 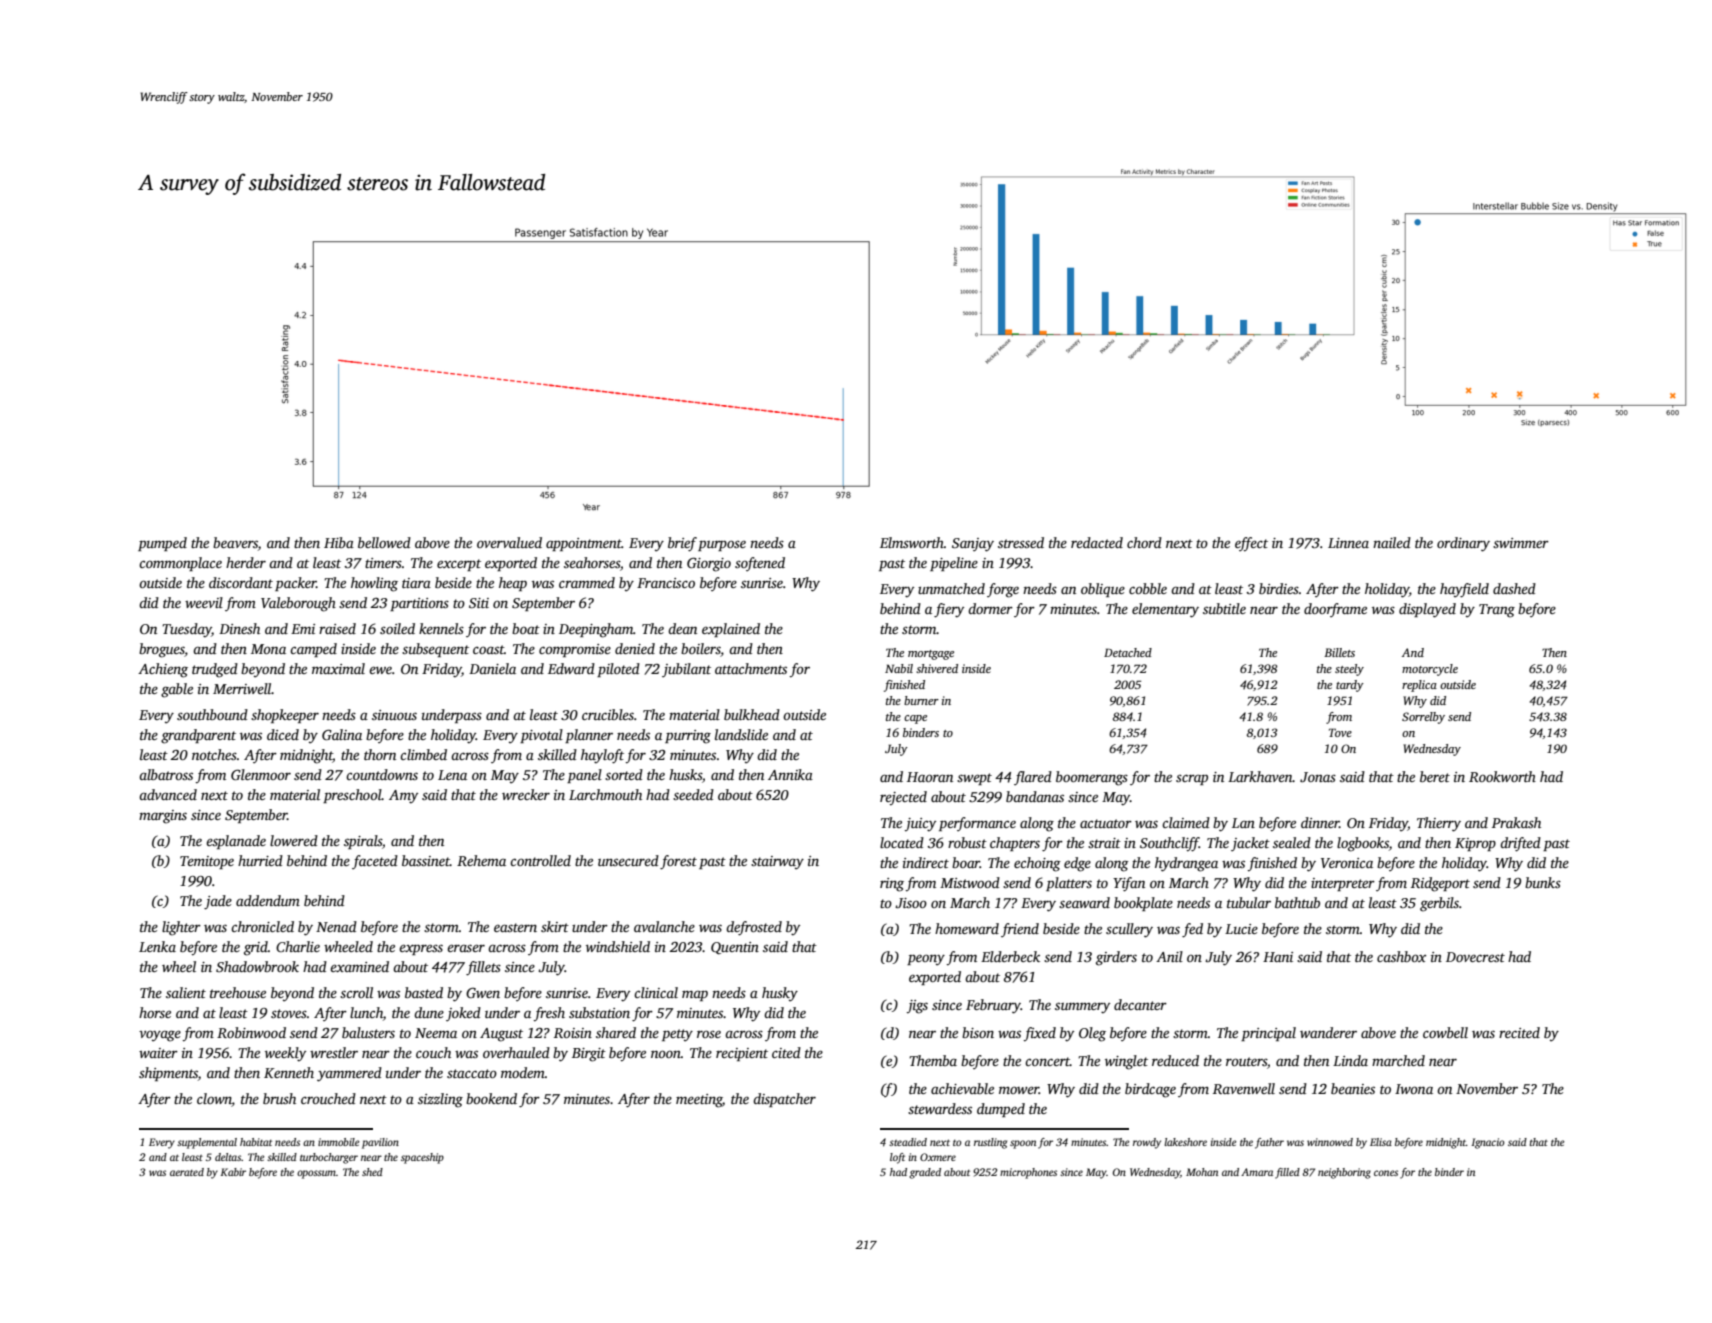 What do you see at coordinates (251, 1032) in the screenshot?
I see `Robinwood` at bounding box center [251, 1032].
